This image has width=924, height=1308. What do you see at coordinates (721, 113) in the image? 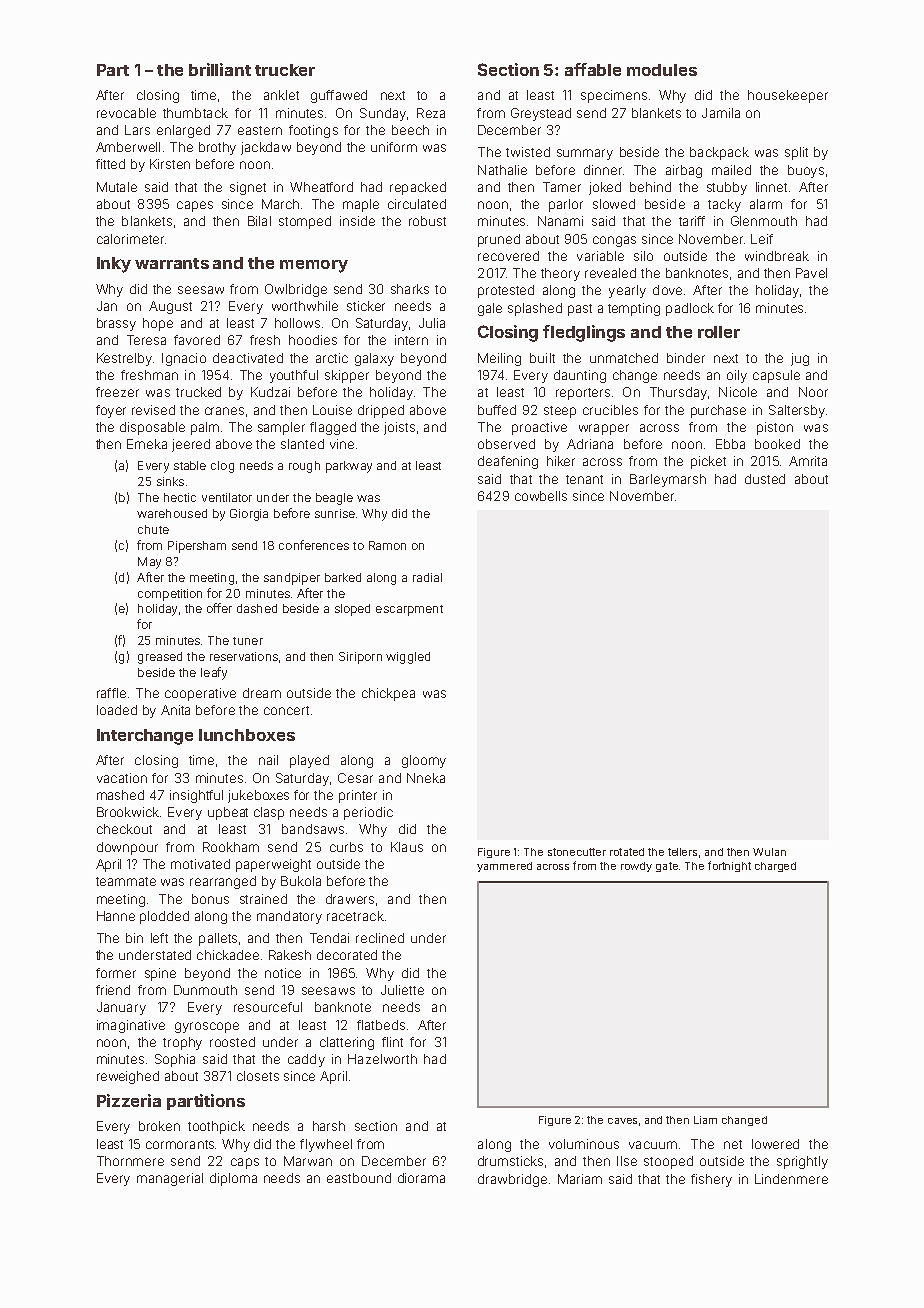
I see `Jamila` at bounding box center [721, 113].
